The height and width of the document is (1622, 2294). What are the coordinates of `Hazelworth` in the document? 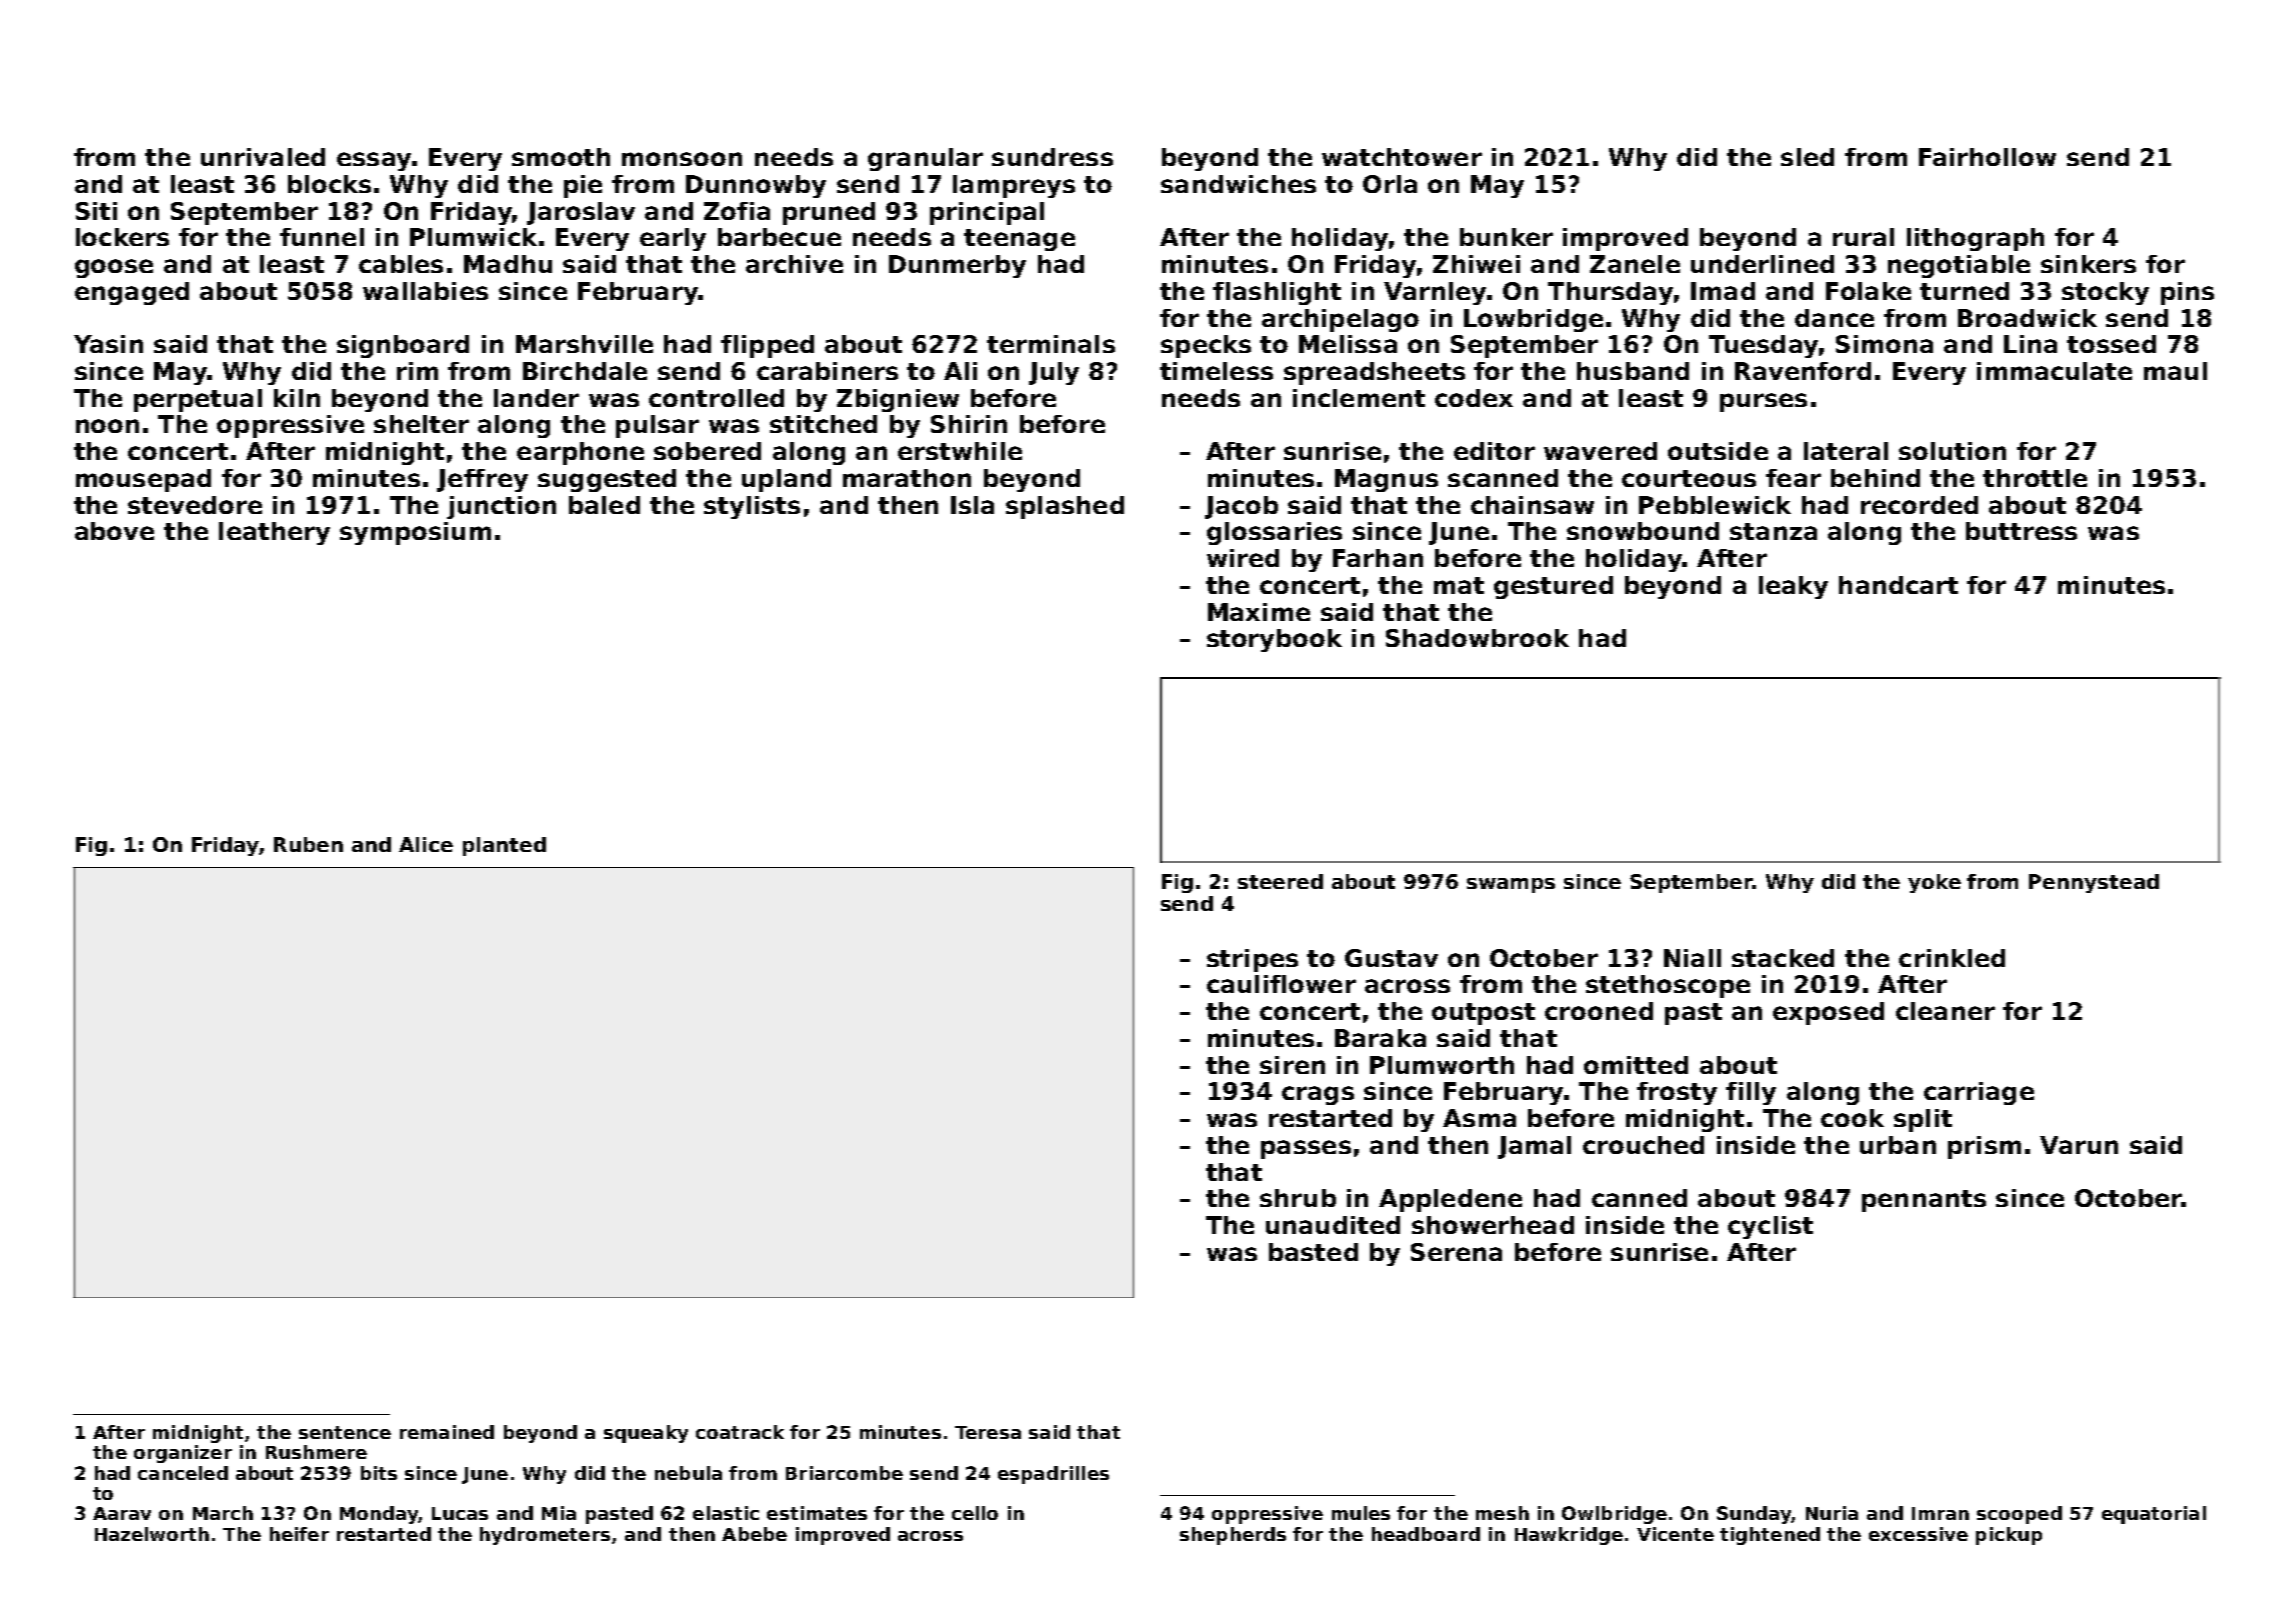 It's located at (152, 1534).
